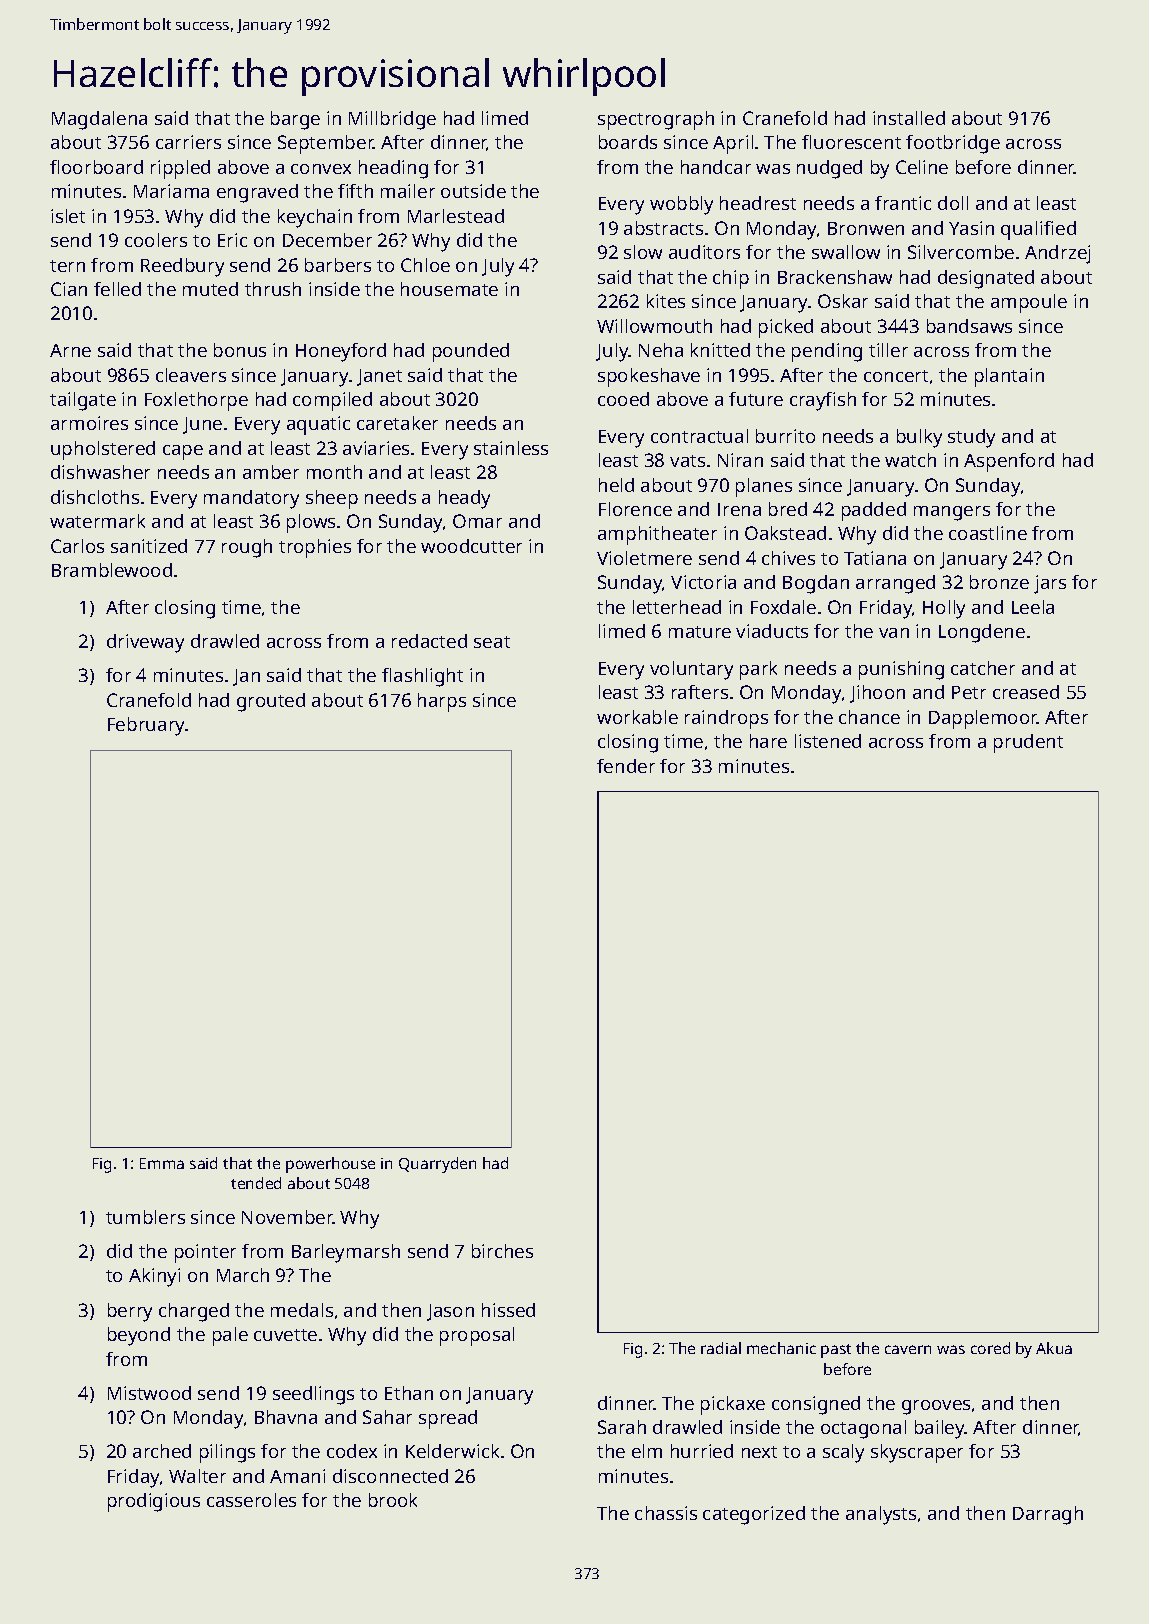 This screenshot has height=1624, width=1149. What do you see at coordinates (502, 1251) in the screenshot?
I see `birches` at bounding box center [502, 1251].
